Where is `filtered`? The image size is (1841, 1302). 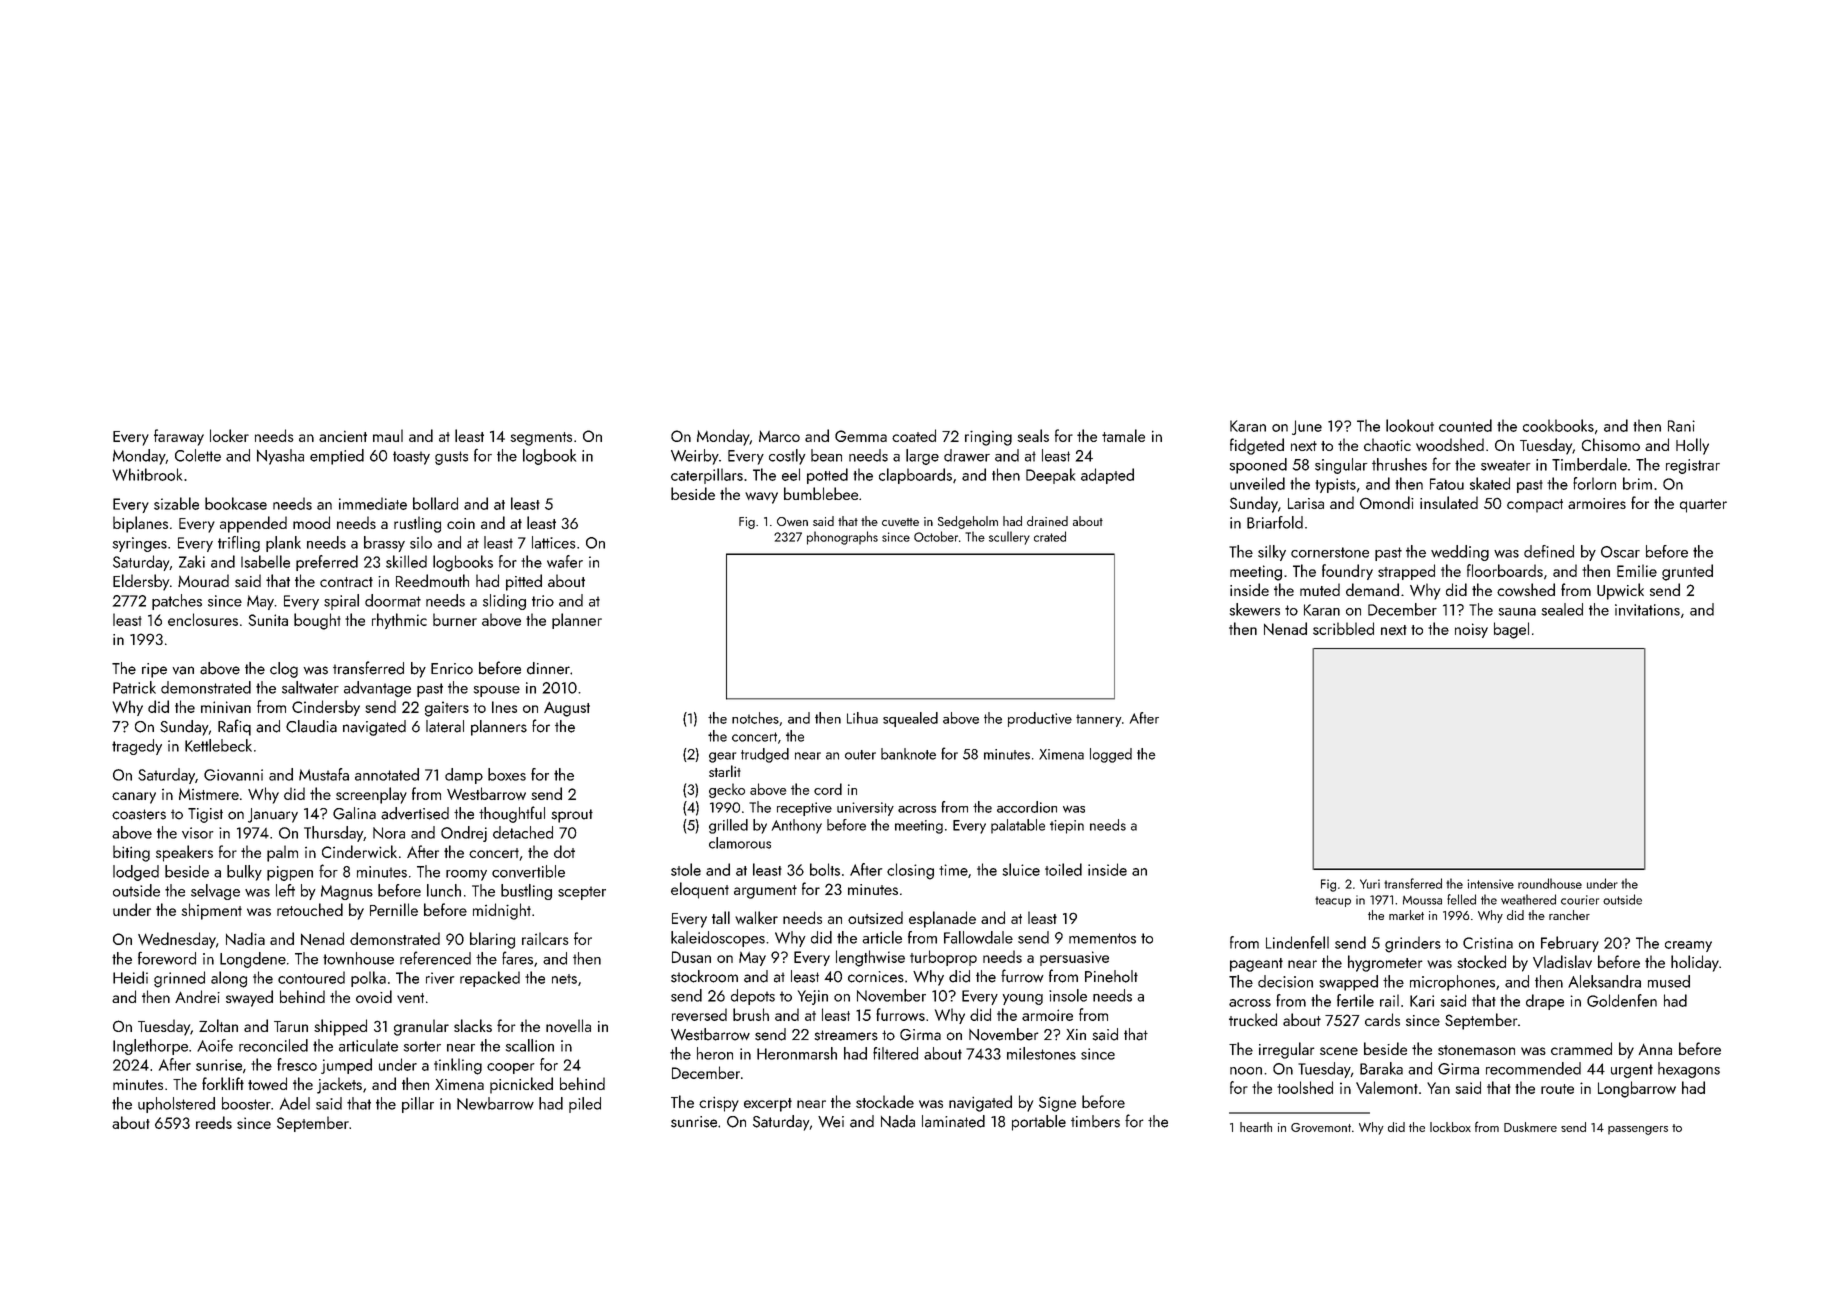
filtered is located at coordinates (895, 1053).
